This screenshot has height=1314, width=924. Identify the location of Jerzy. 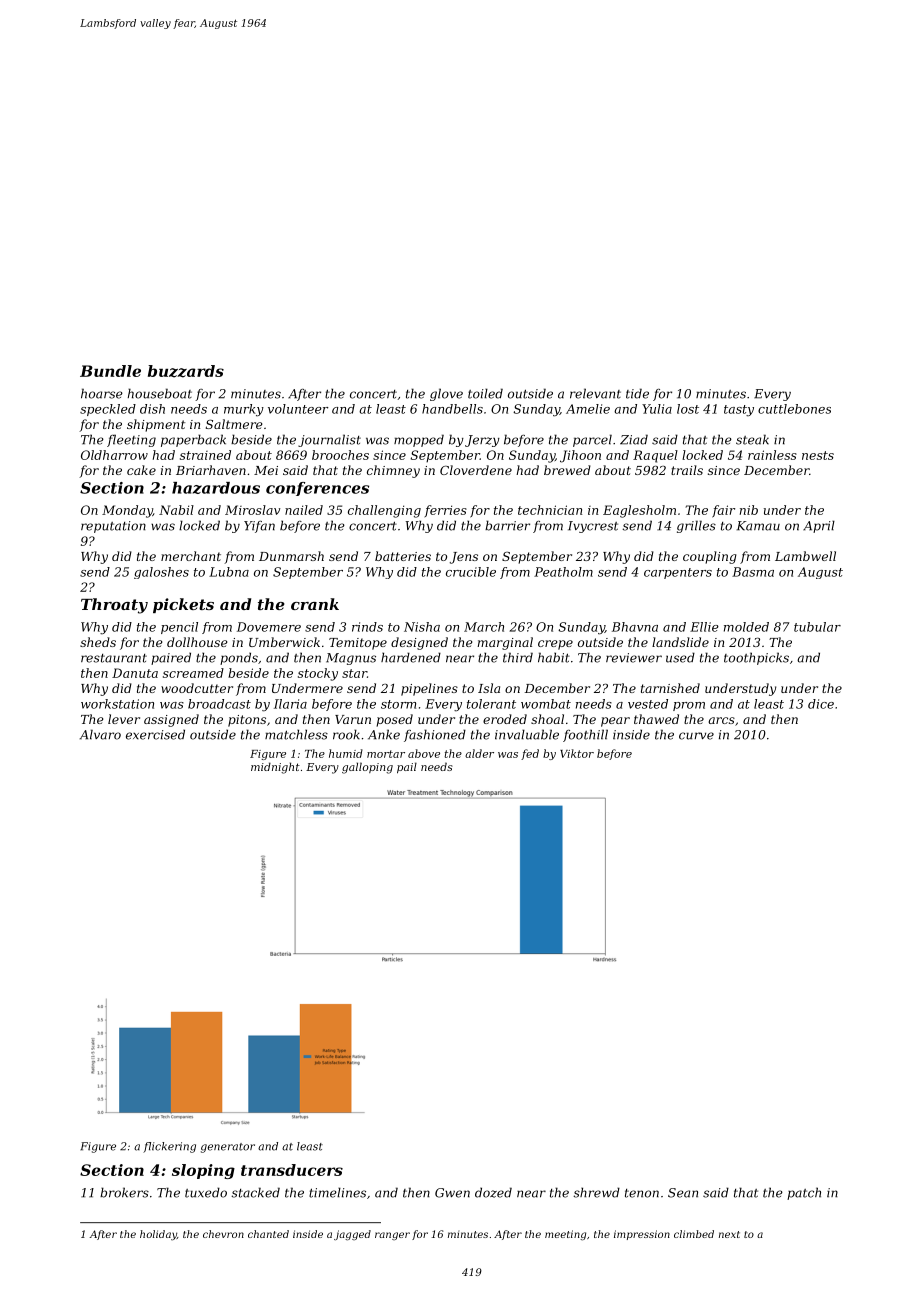
(482, 441).
